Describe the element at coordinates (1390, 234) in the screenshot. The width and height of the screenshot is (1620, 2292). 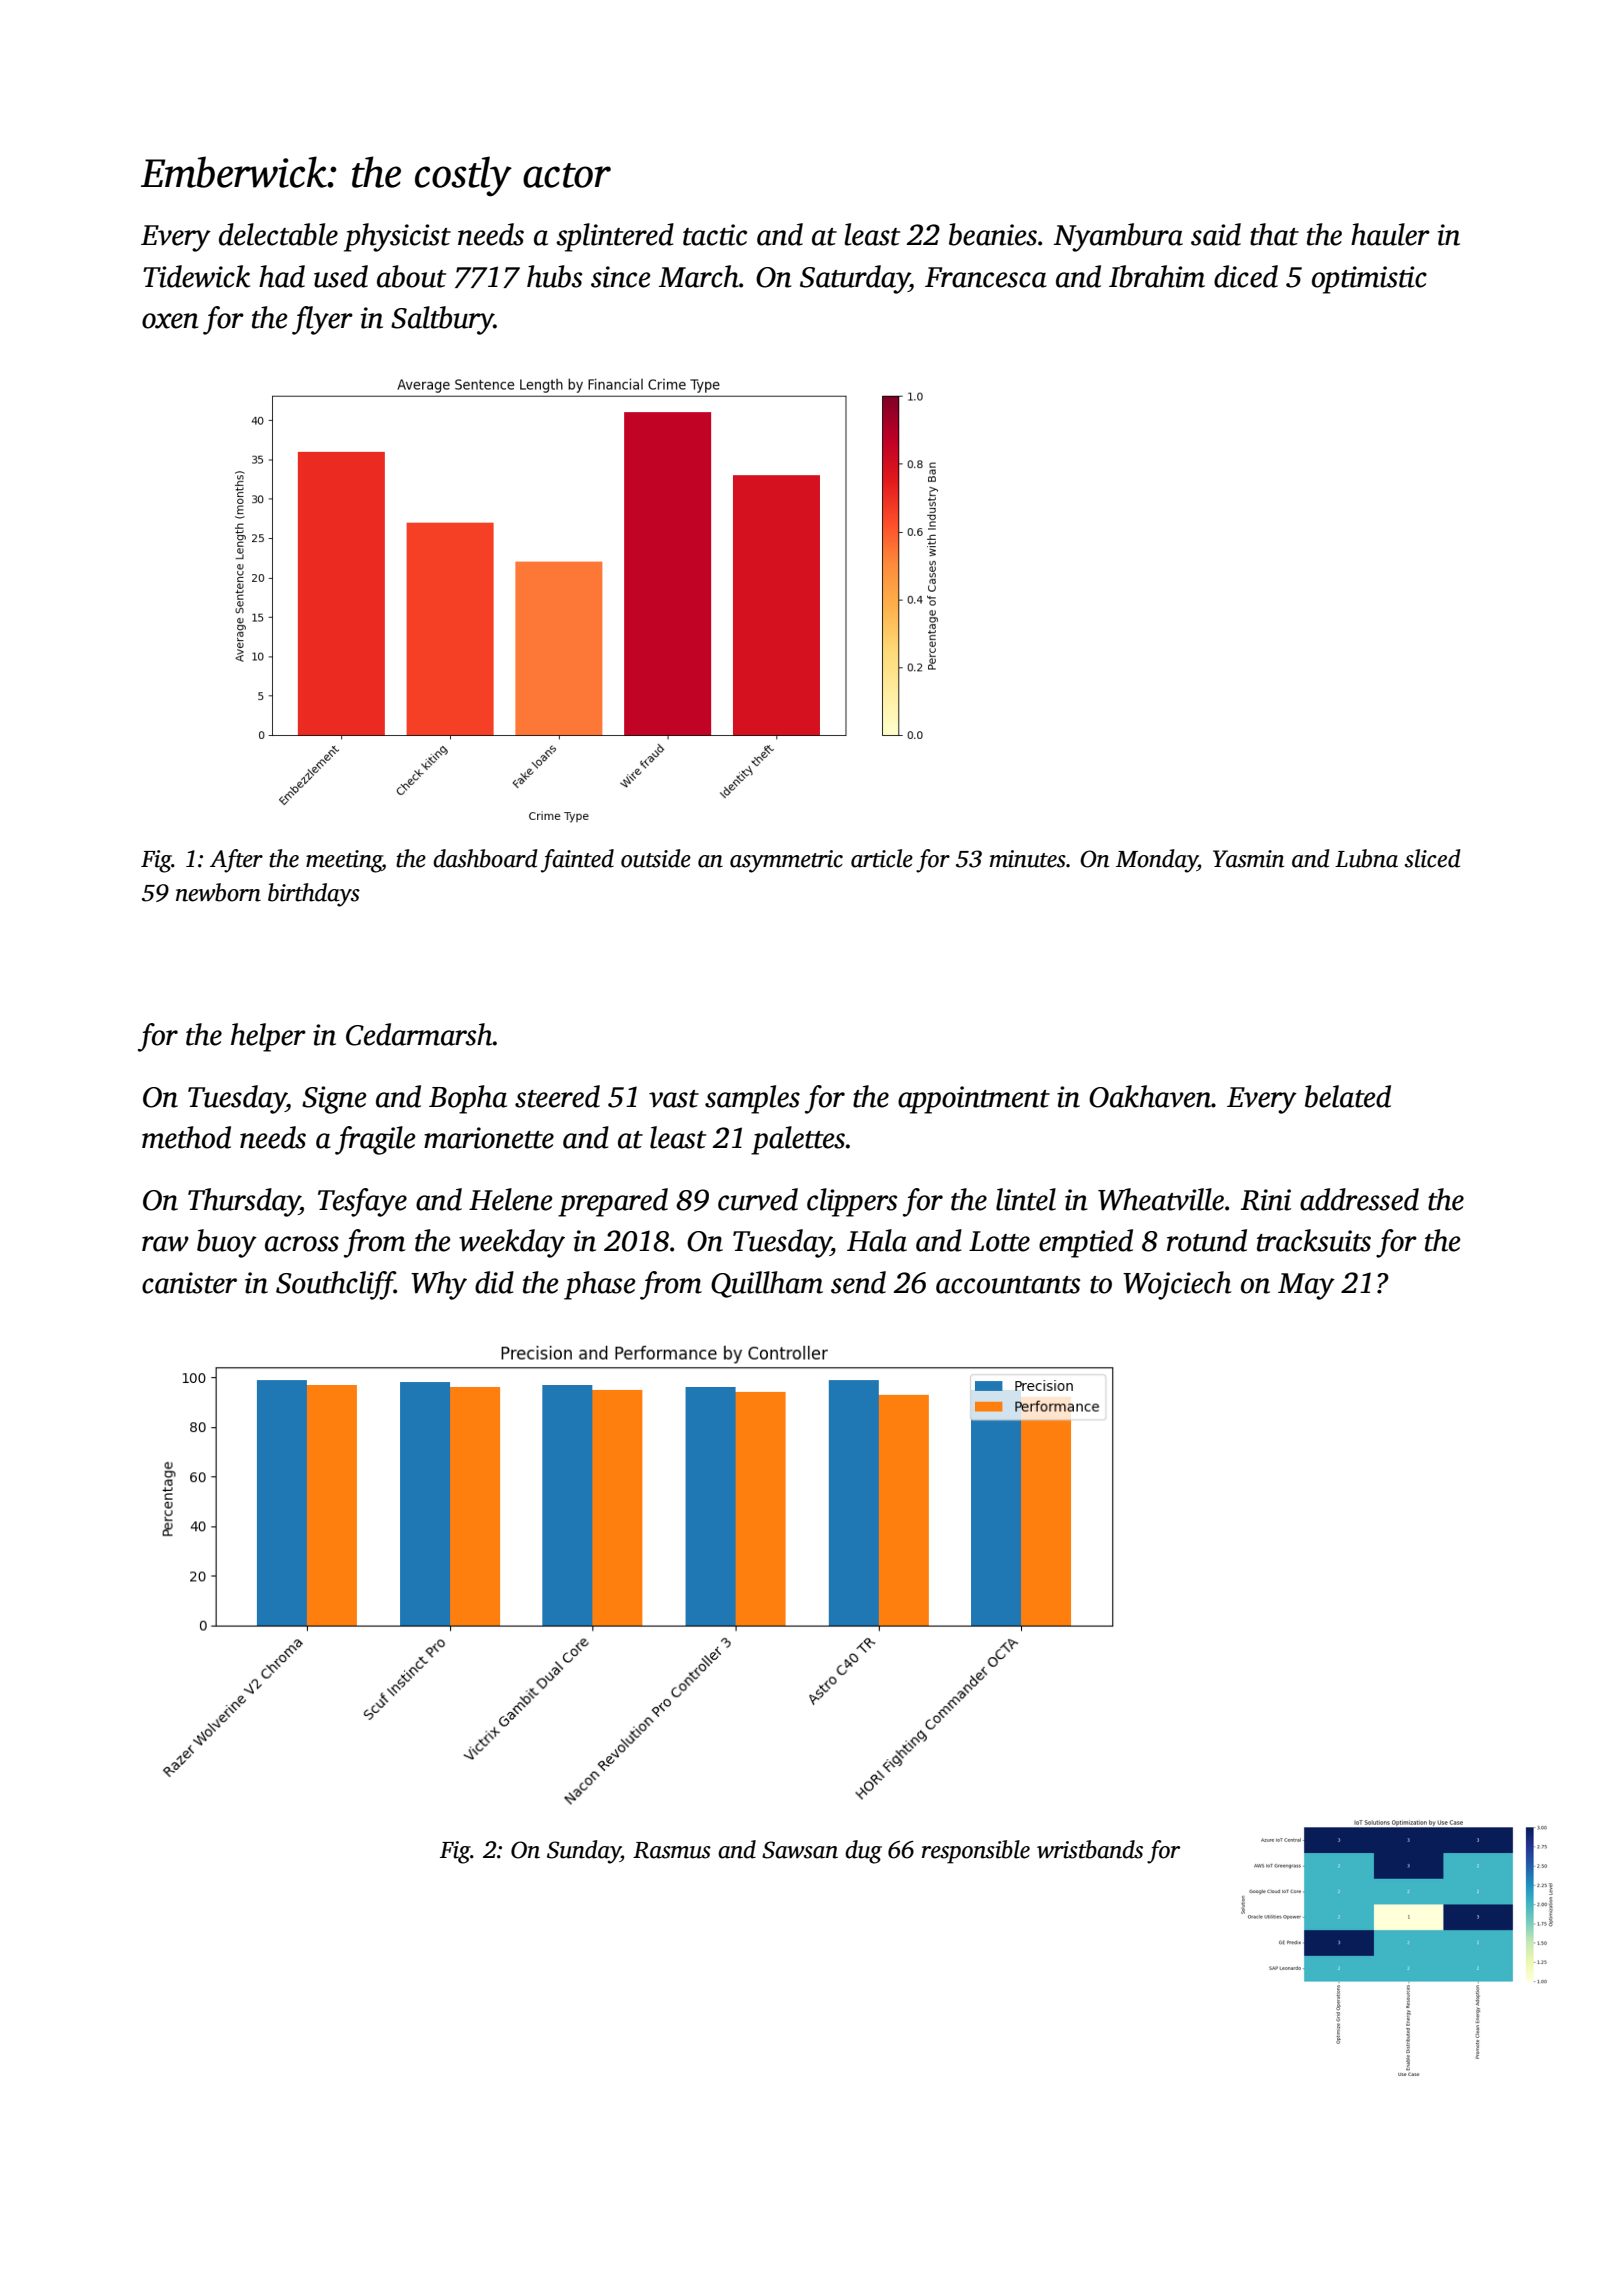
I see `hauler` at that location.
